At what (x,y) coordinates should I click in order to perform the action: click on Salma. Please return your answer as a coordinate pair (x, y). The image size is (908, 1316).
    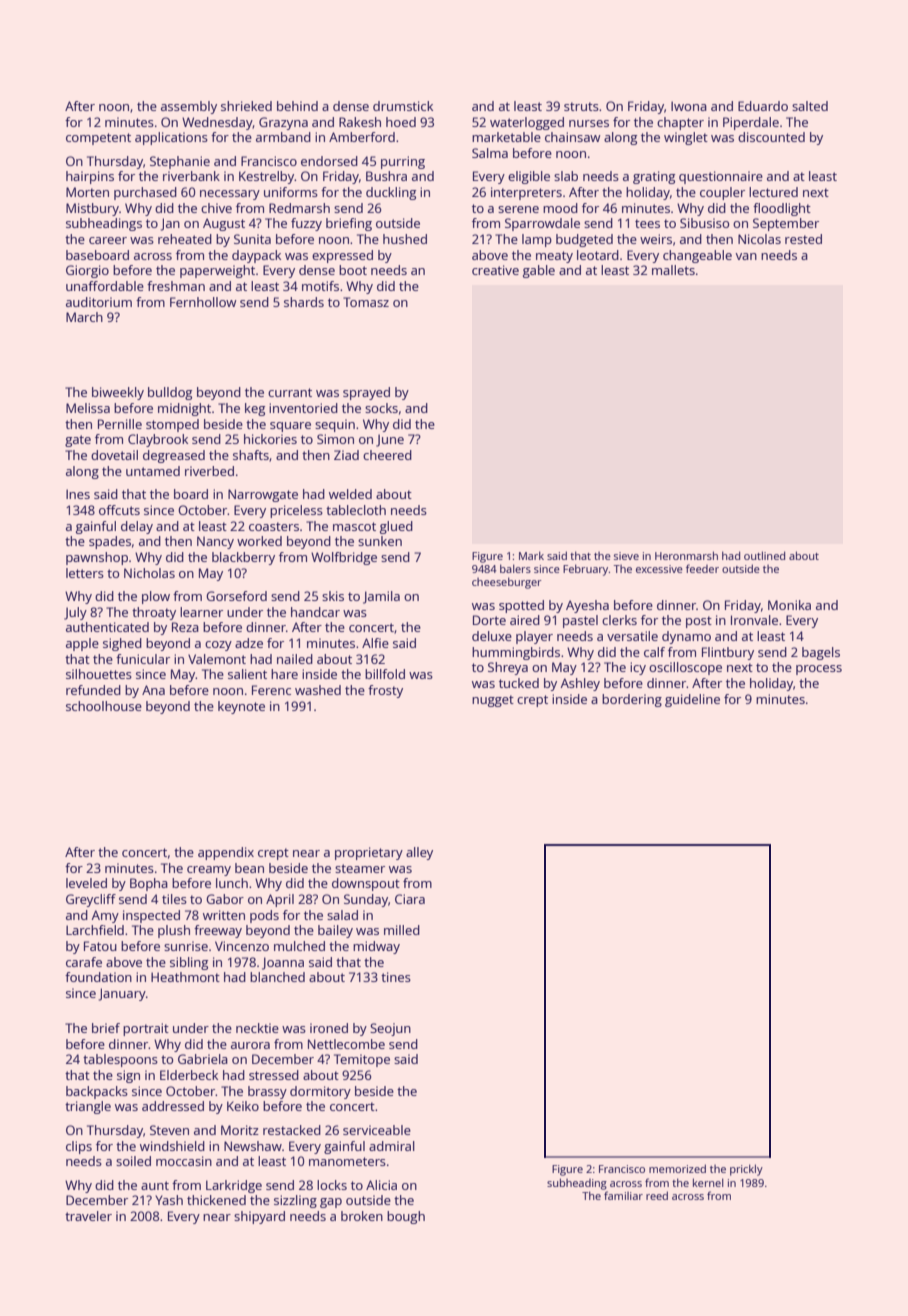
    Looking at the image, I should click on (490, 153).
